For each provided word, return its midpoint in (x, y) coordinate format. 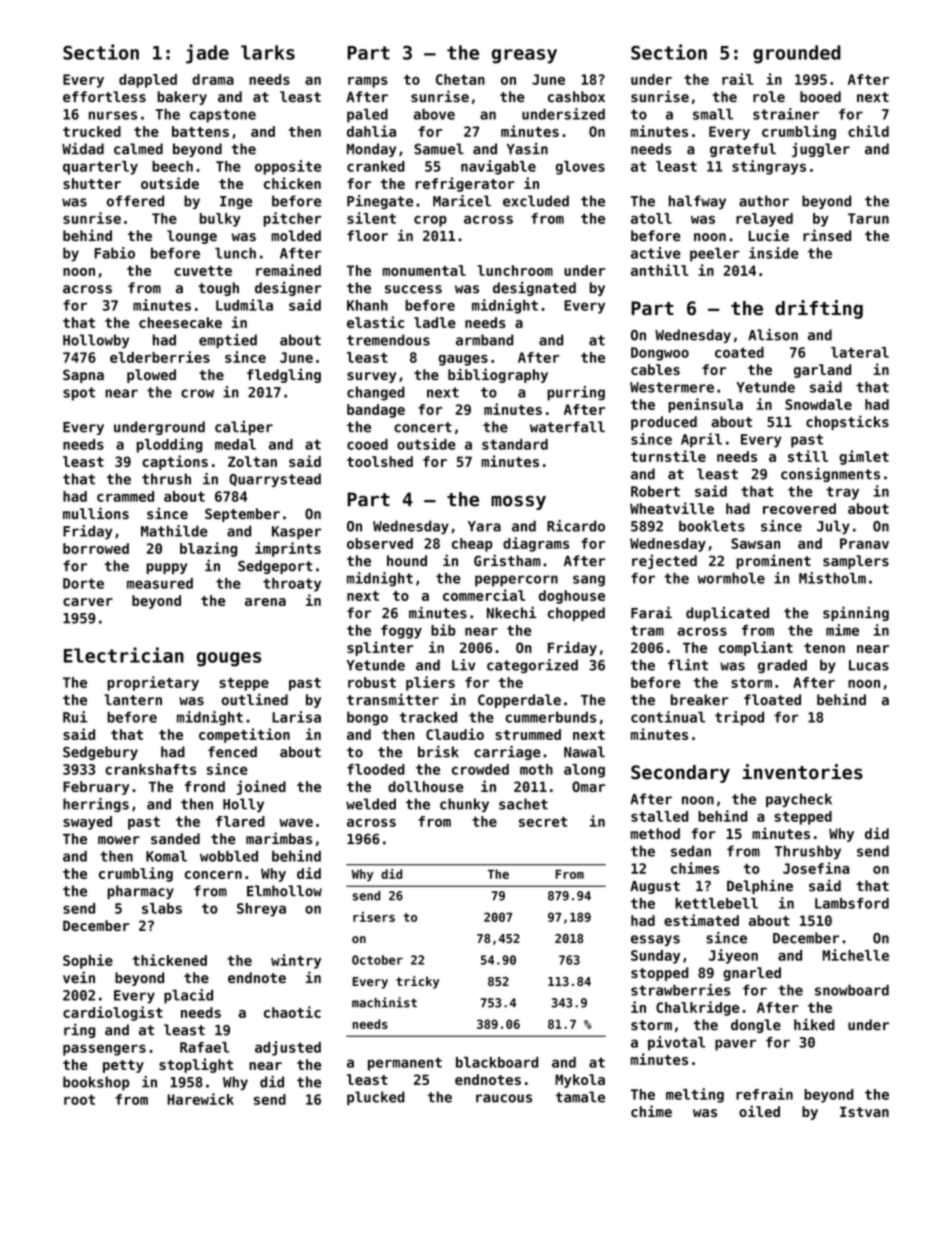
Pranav (864, 543)
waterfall (567, 427)
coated (739, 352)
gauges (463, 360)
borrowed (96, 548)
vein (79, 977)
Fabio (114, 253)
